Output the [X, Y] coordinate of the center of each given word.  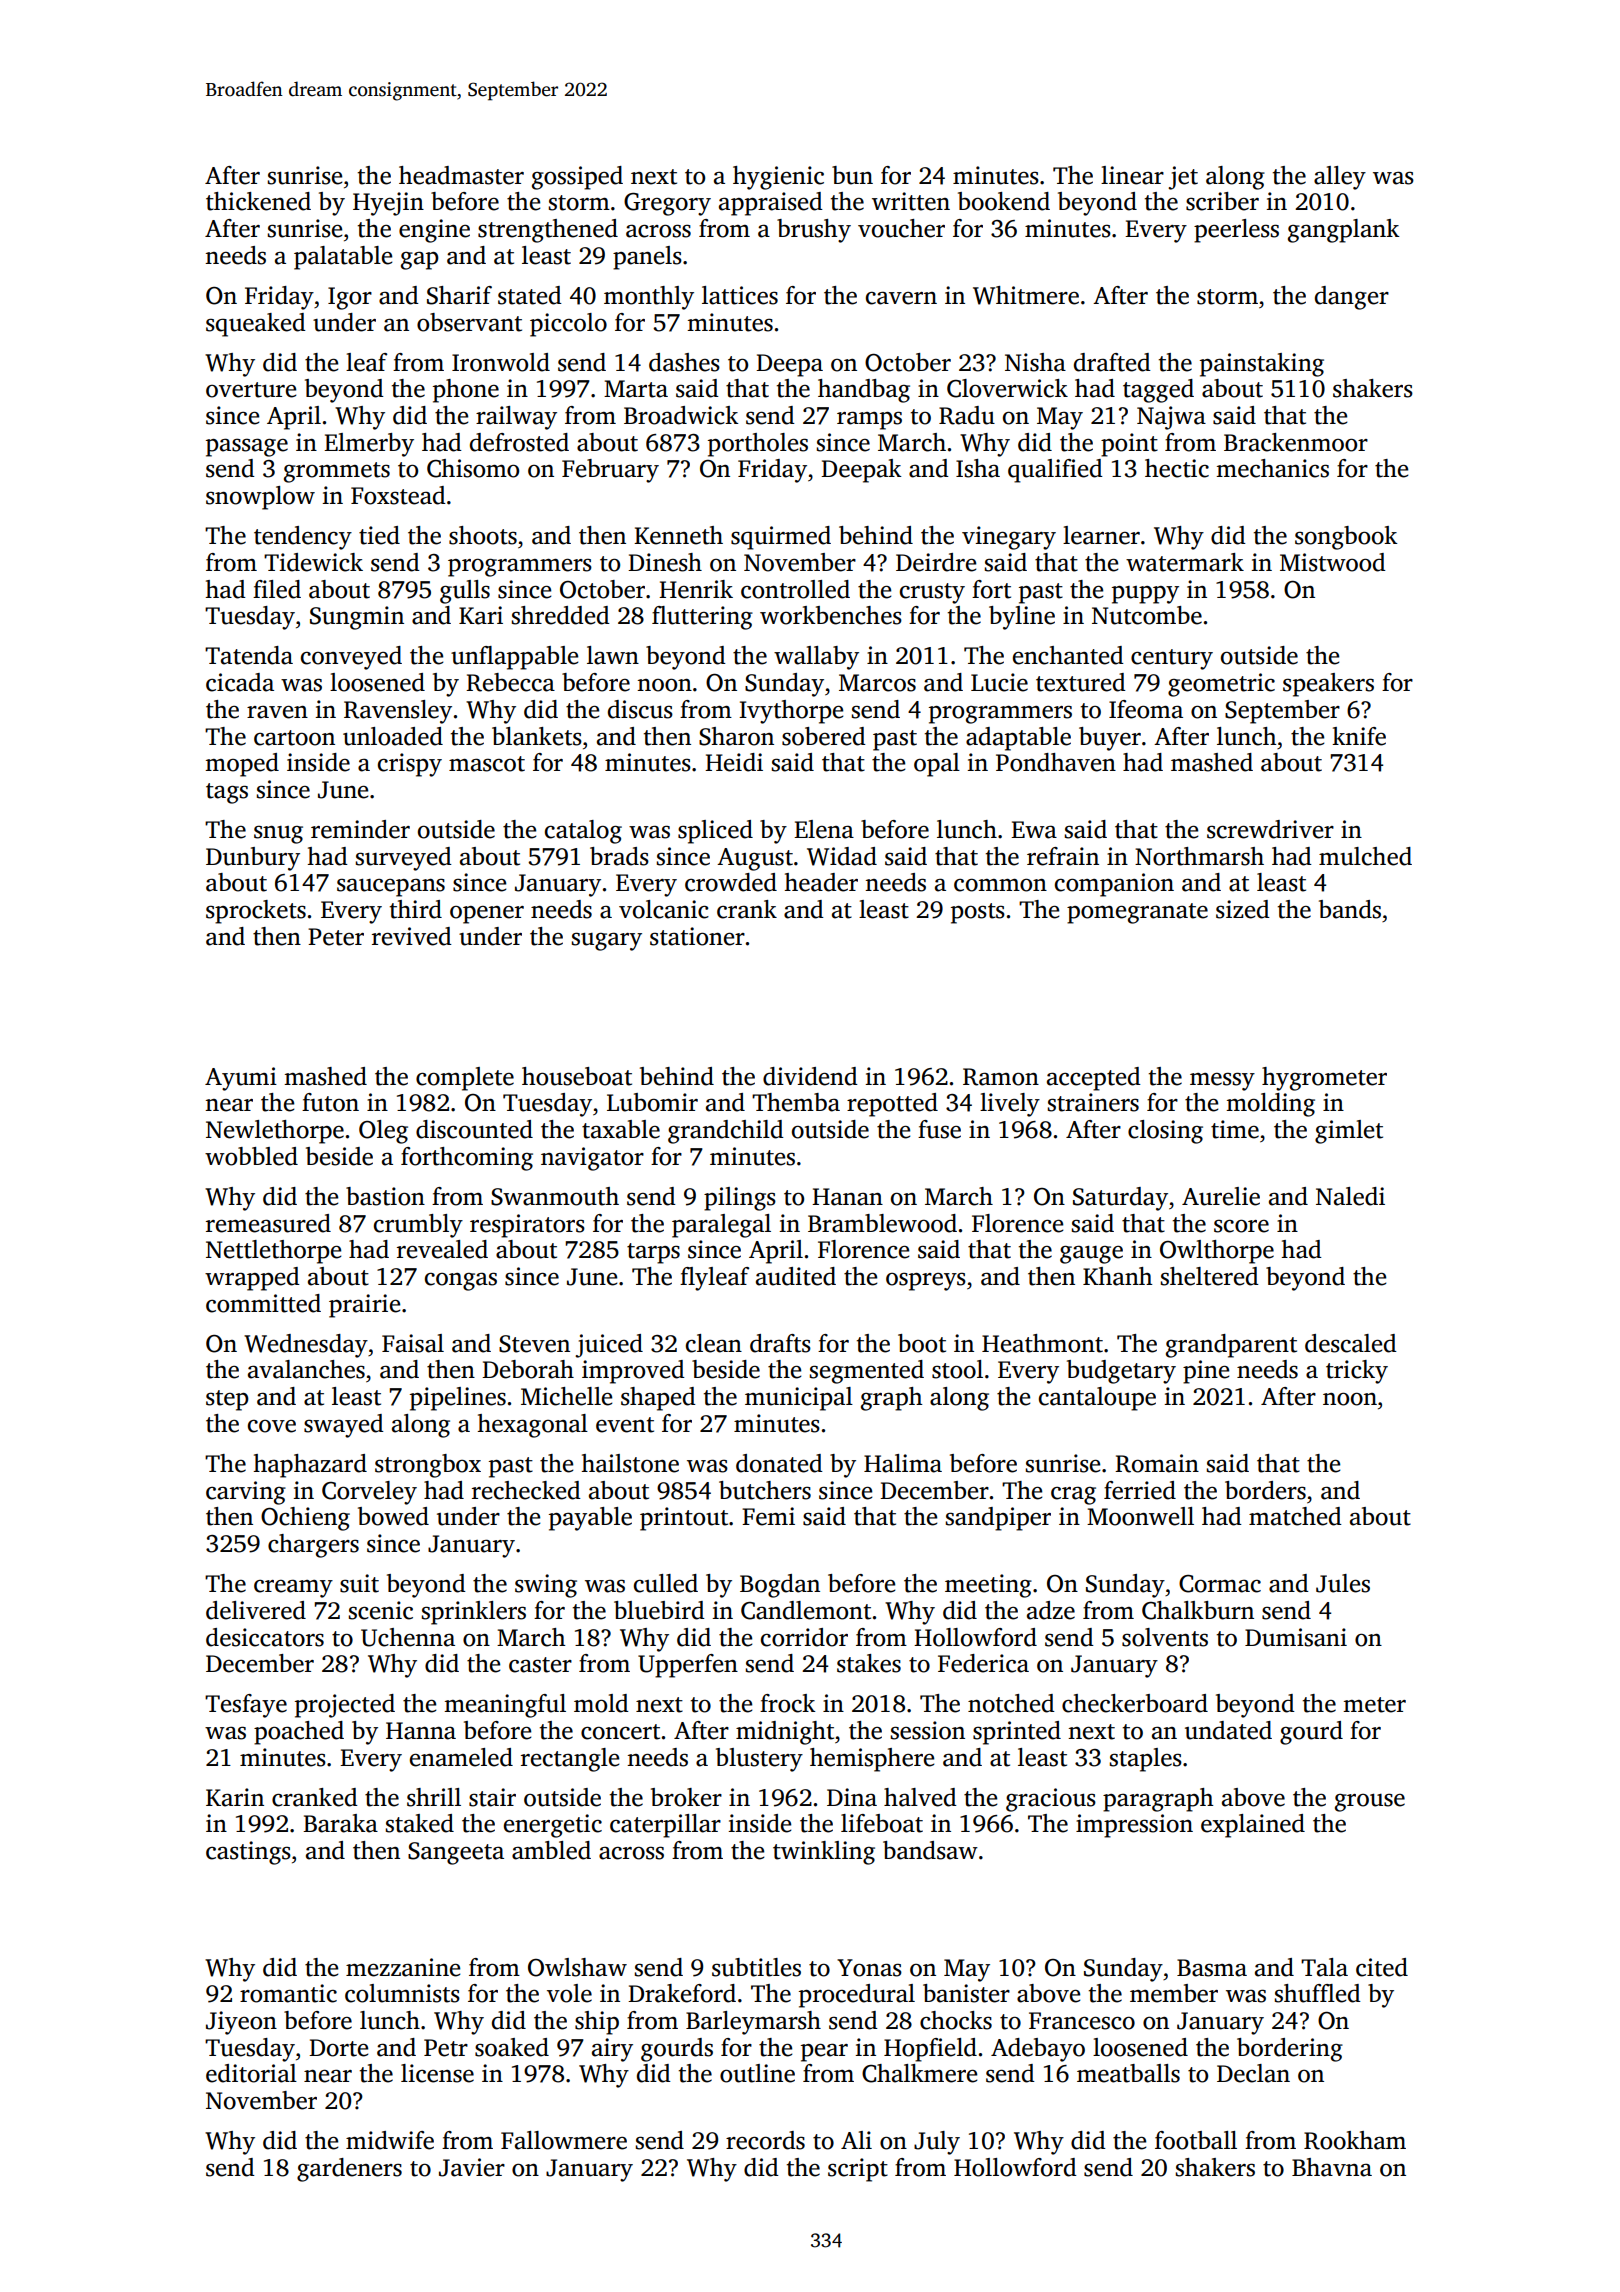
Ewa [1034, 830]
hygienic [778, 178]
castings [248, 1853]
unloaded [393, 736]
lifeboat [882, 1823]
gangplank [1344, 231]
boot [922, 1343]
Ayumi [241, 1079]
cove [272, 1426]
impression [1134, 1826]
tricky [1357, 1372]
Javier [472, 2167]
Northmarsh [1199, 856]
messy [1222, 1081]
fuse [939, 1129]
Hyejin [388, 204]
